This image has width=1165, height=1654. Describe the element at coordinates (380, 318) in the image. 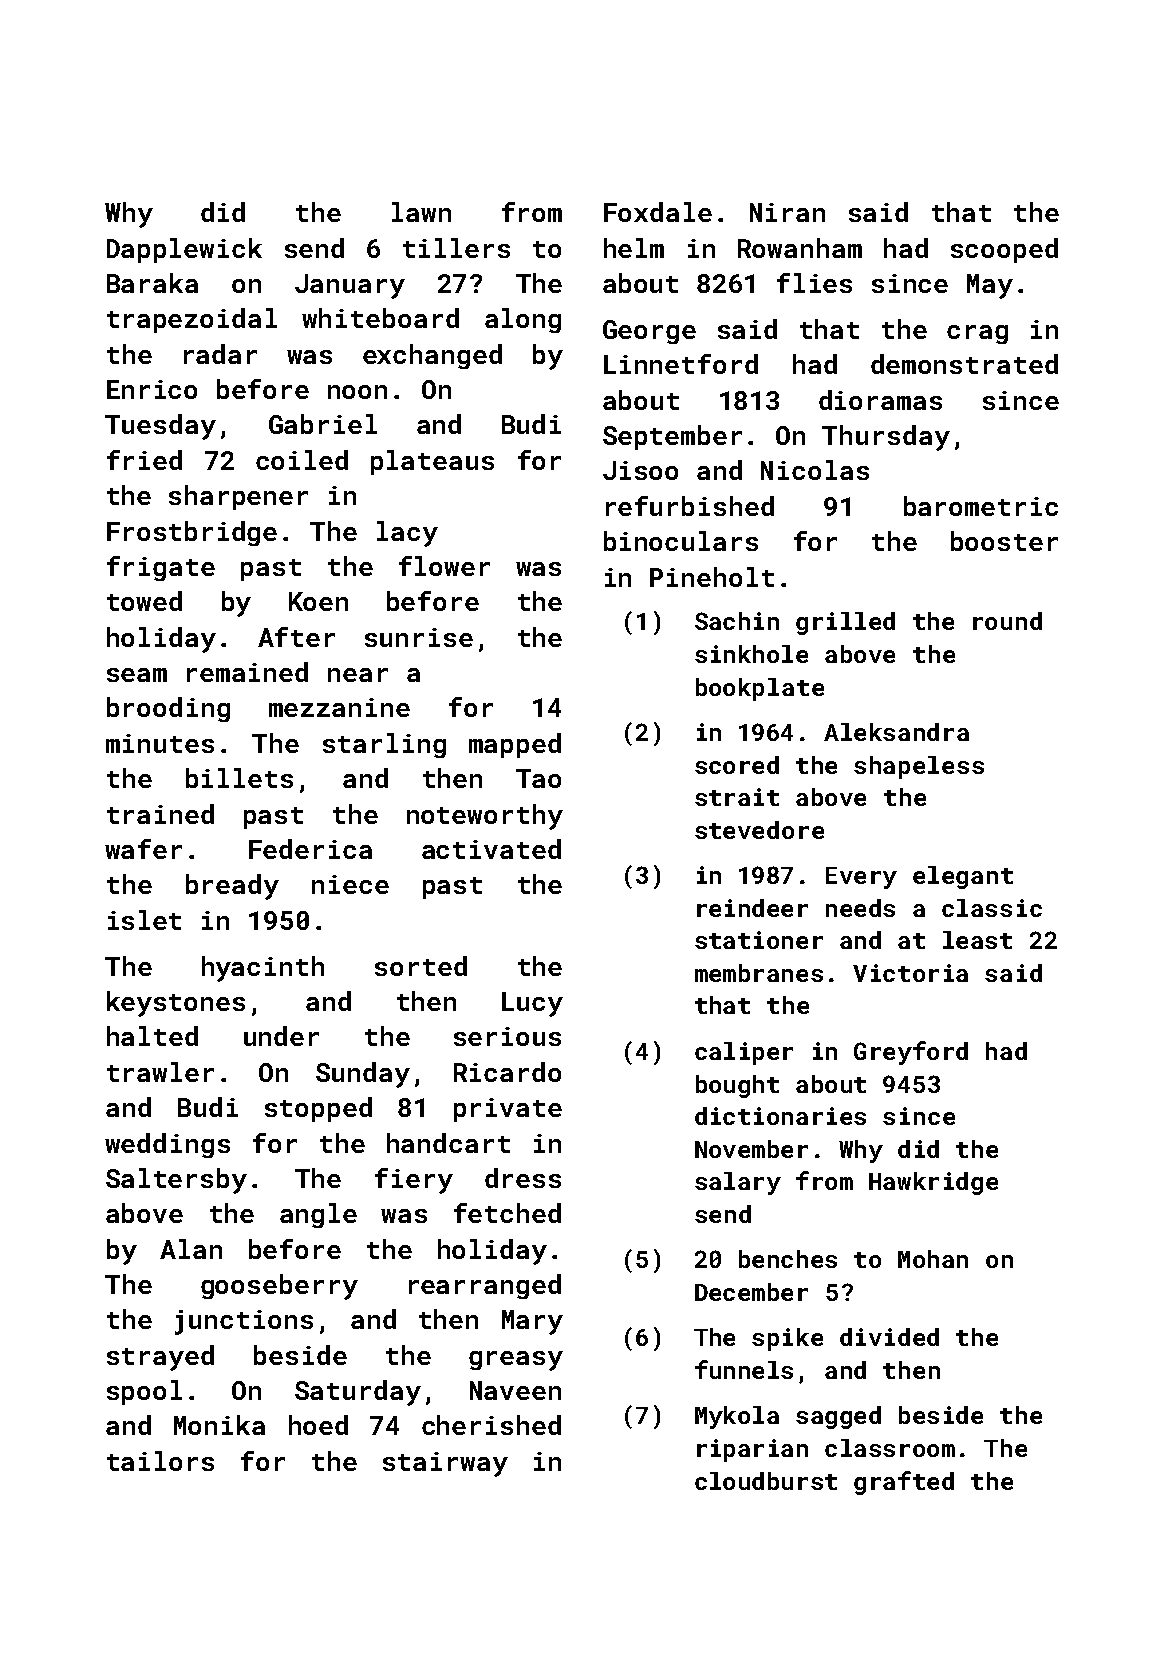

I see `whiteboard` at that location.
